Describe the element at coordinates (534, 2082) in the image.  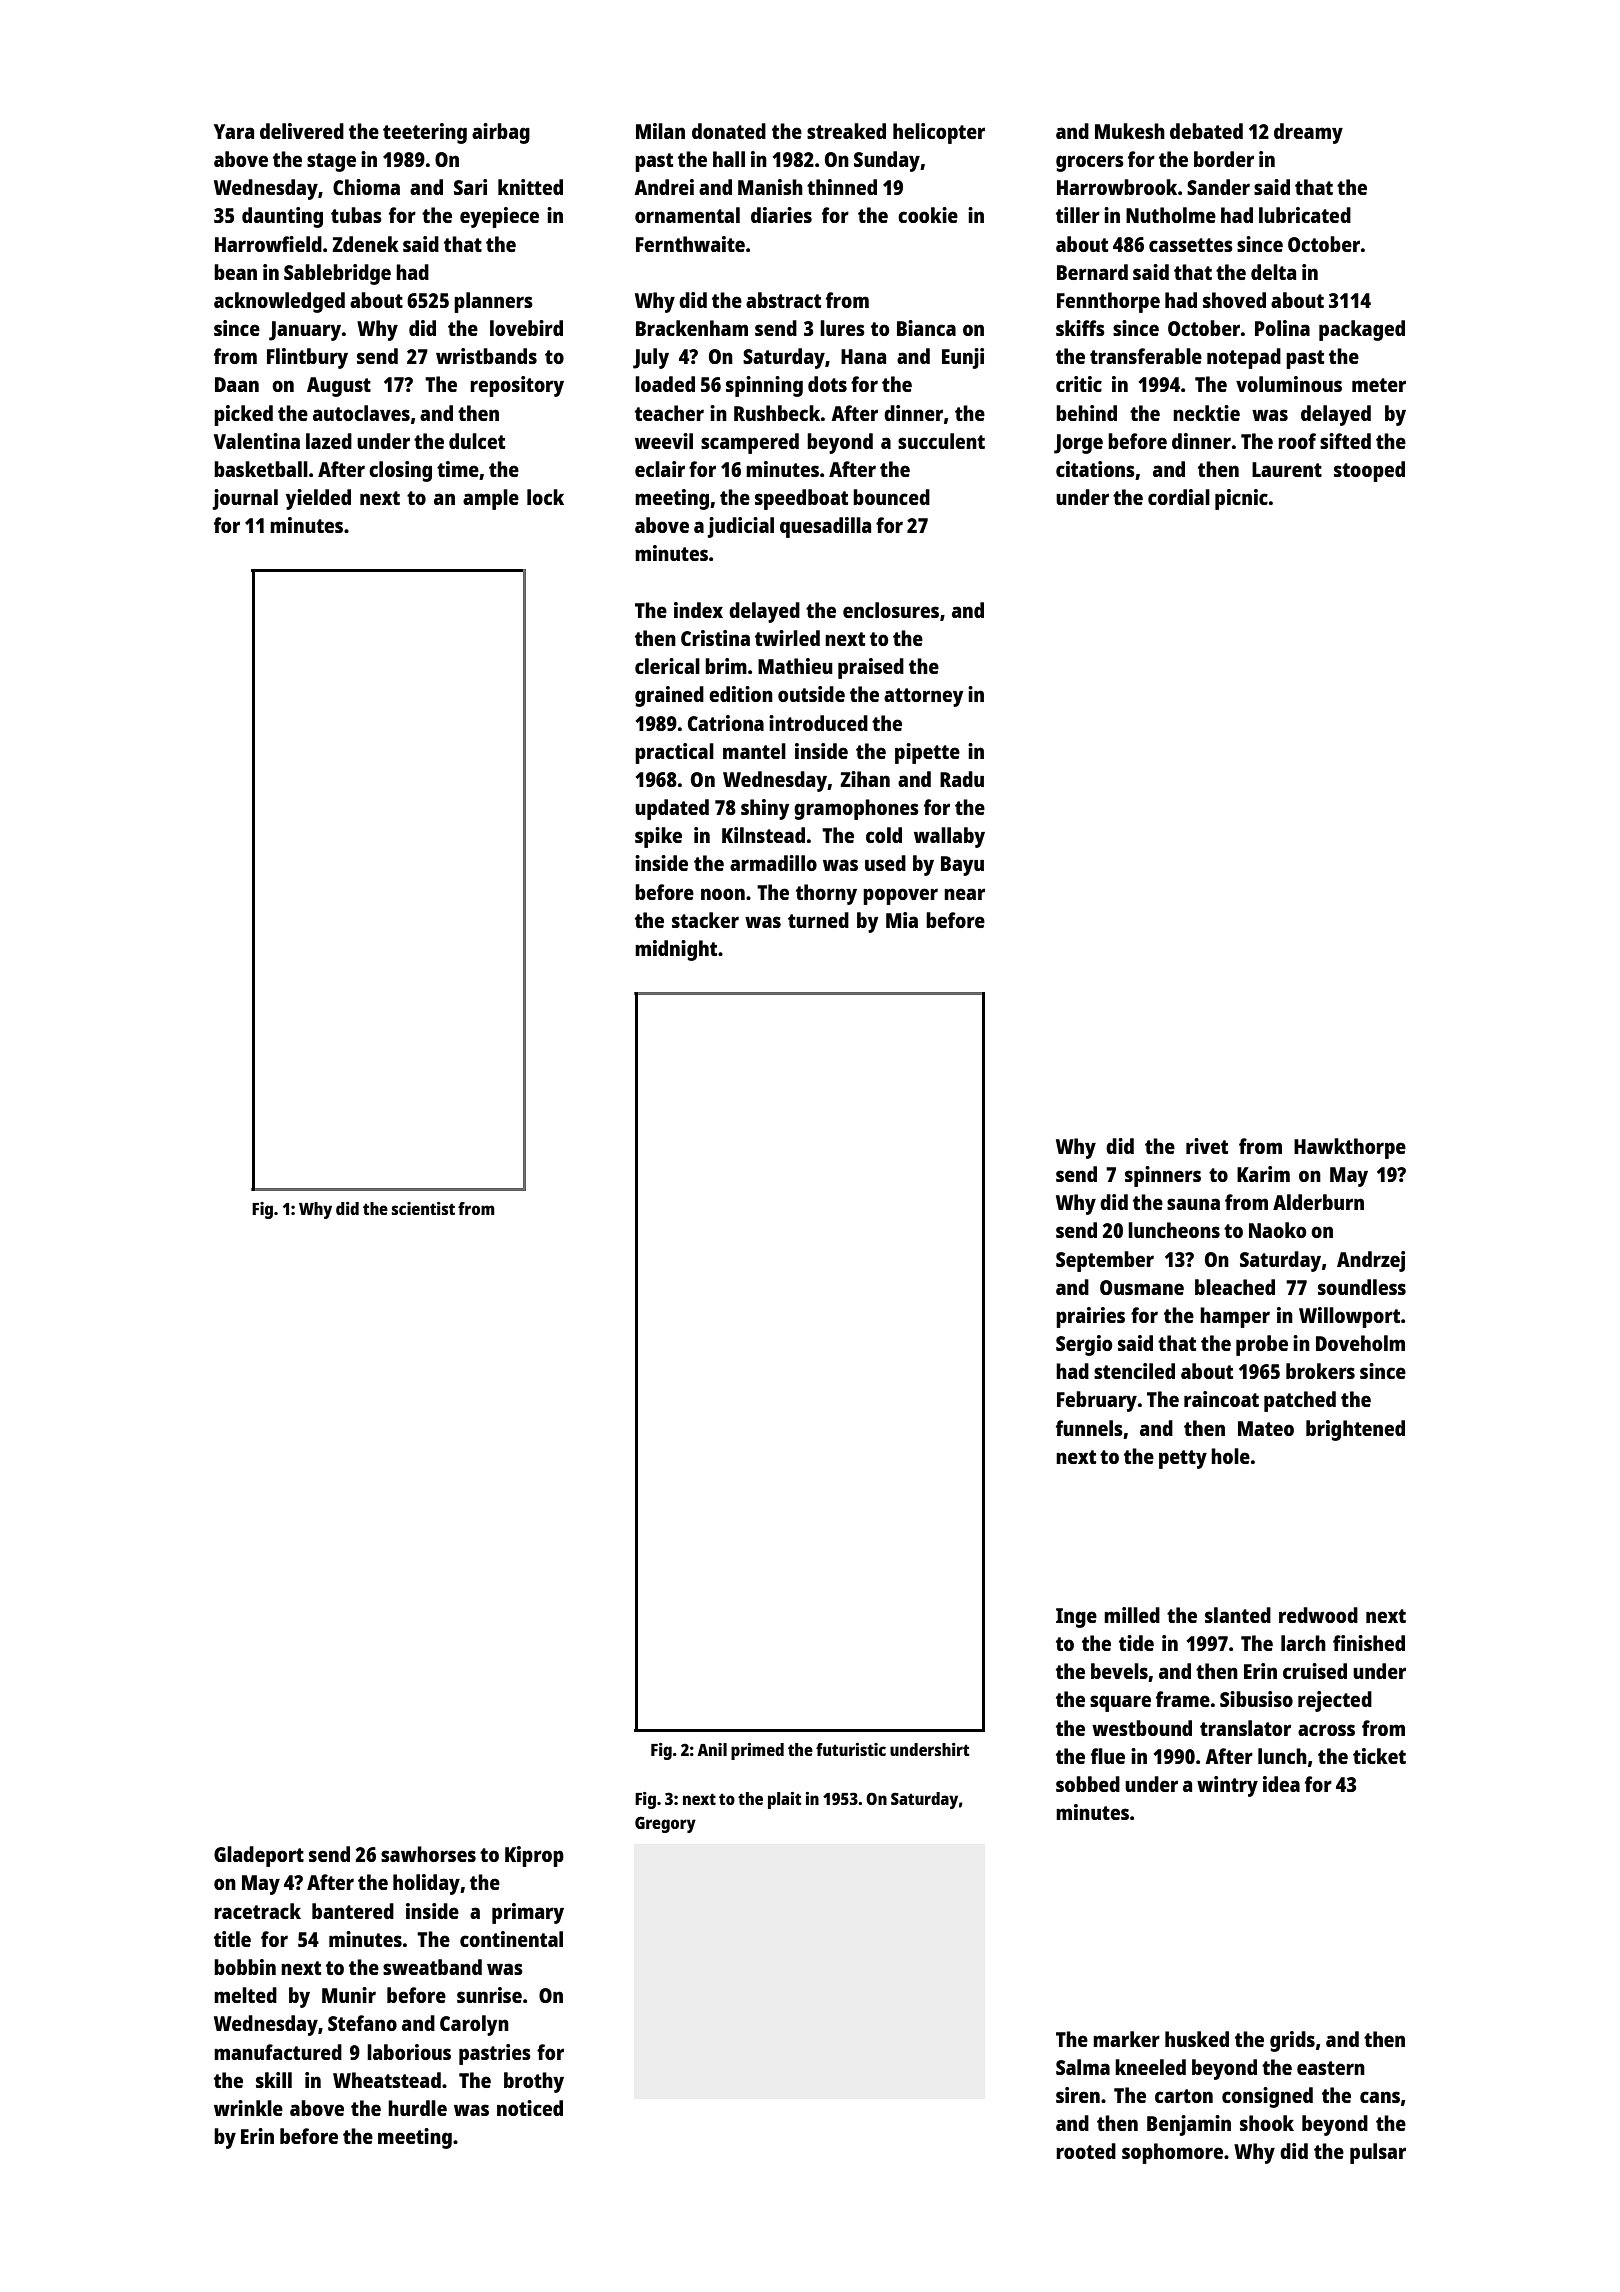
I see `brothy` at that location.
